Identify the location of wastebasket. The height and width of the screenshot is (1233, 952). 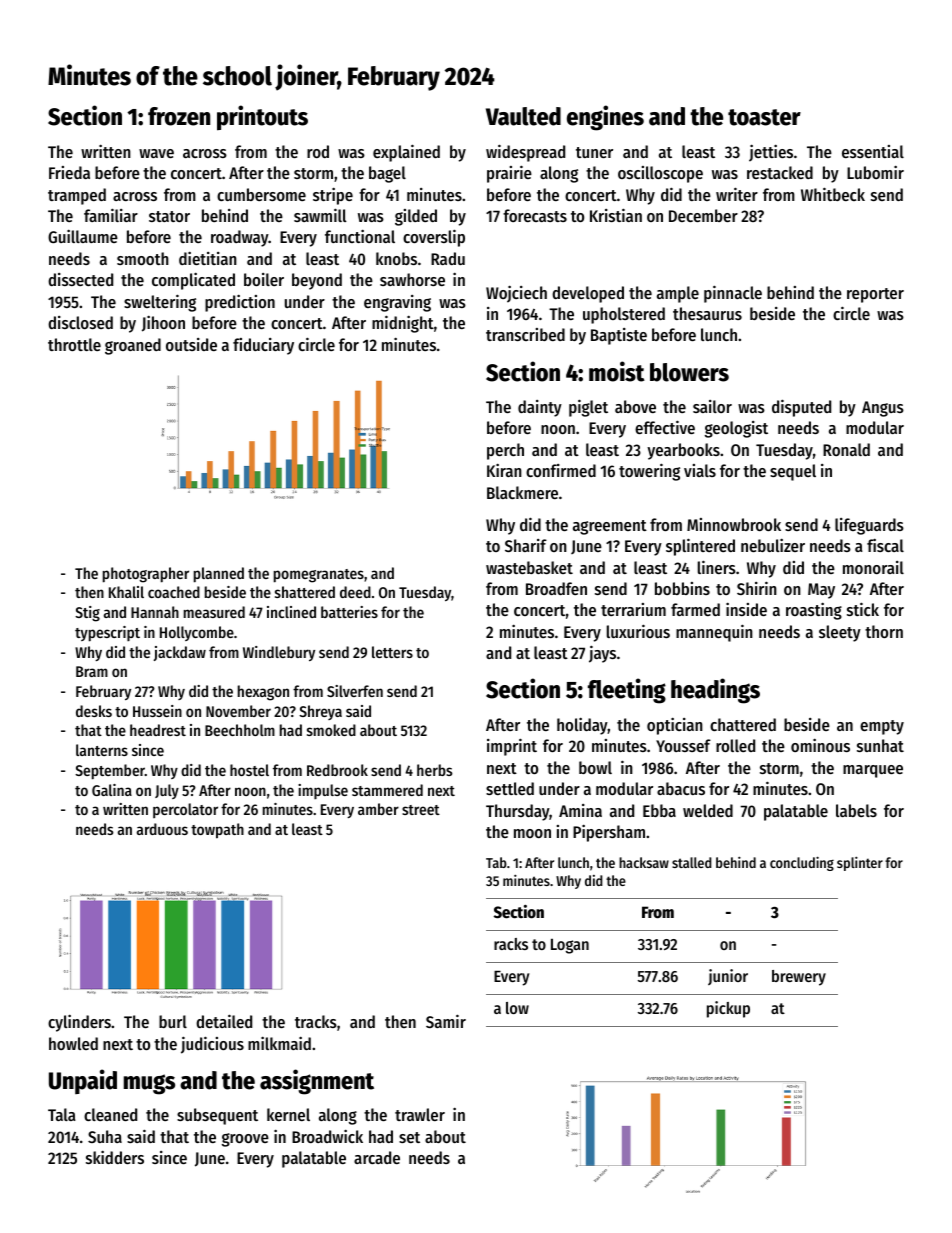
(529, 567).
